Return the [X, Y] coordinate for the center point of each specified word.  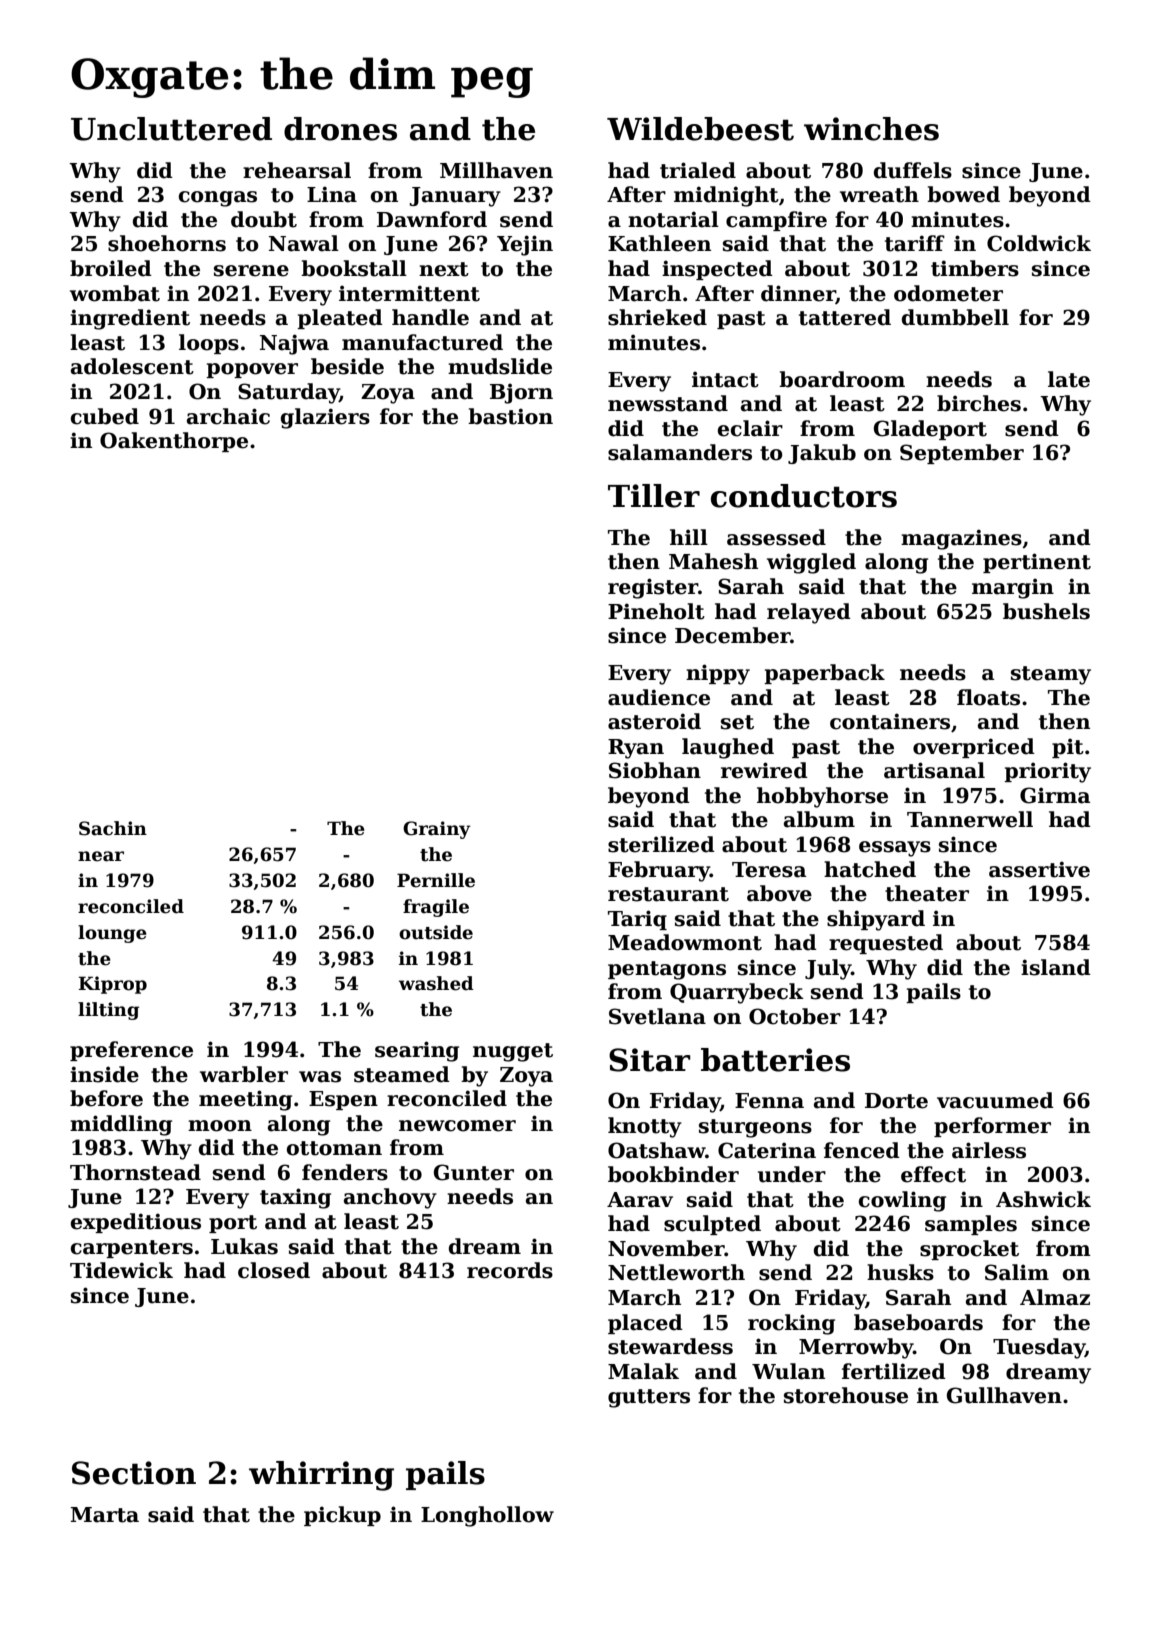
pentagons [667, 970]
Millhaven [496, 170]
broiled [111, 268]
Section [134, 1473]
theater [927, 893]
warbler [244, 1074]
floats [988, 697]
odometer [948, 293]
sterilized [661, 844]
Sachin [113, 828]
